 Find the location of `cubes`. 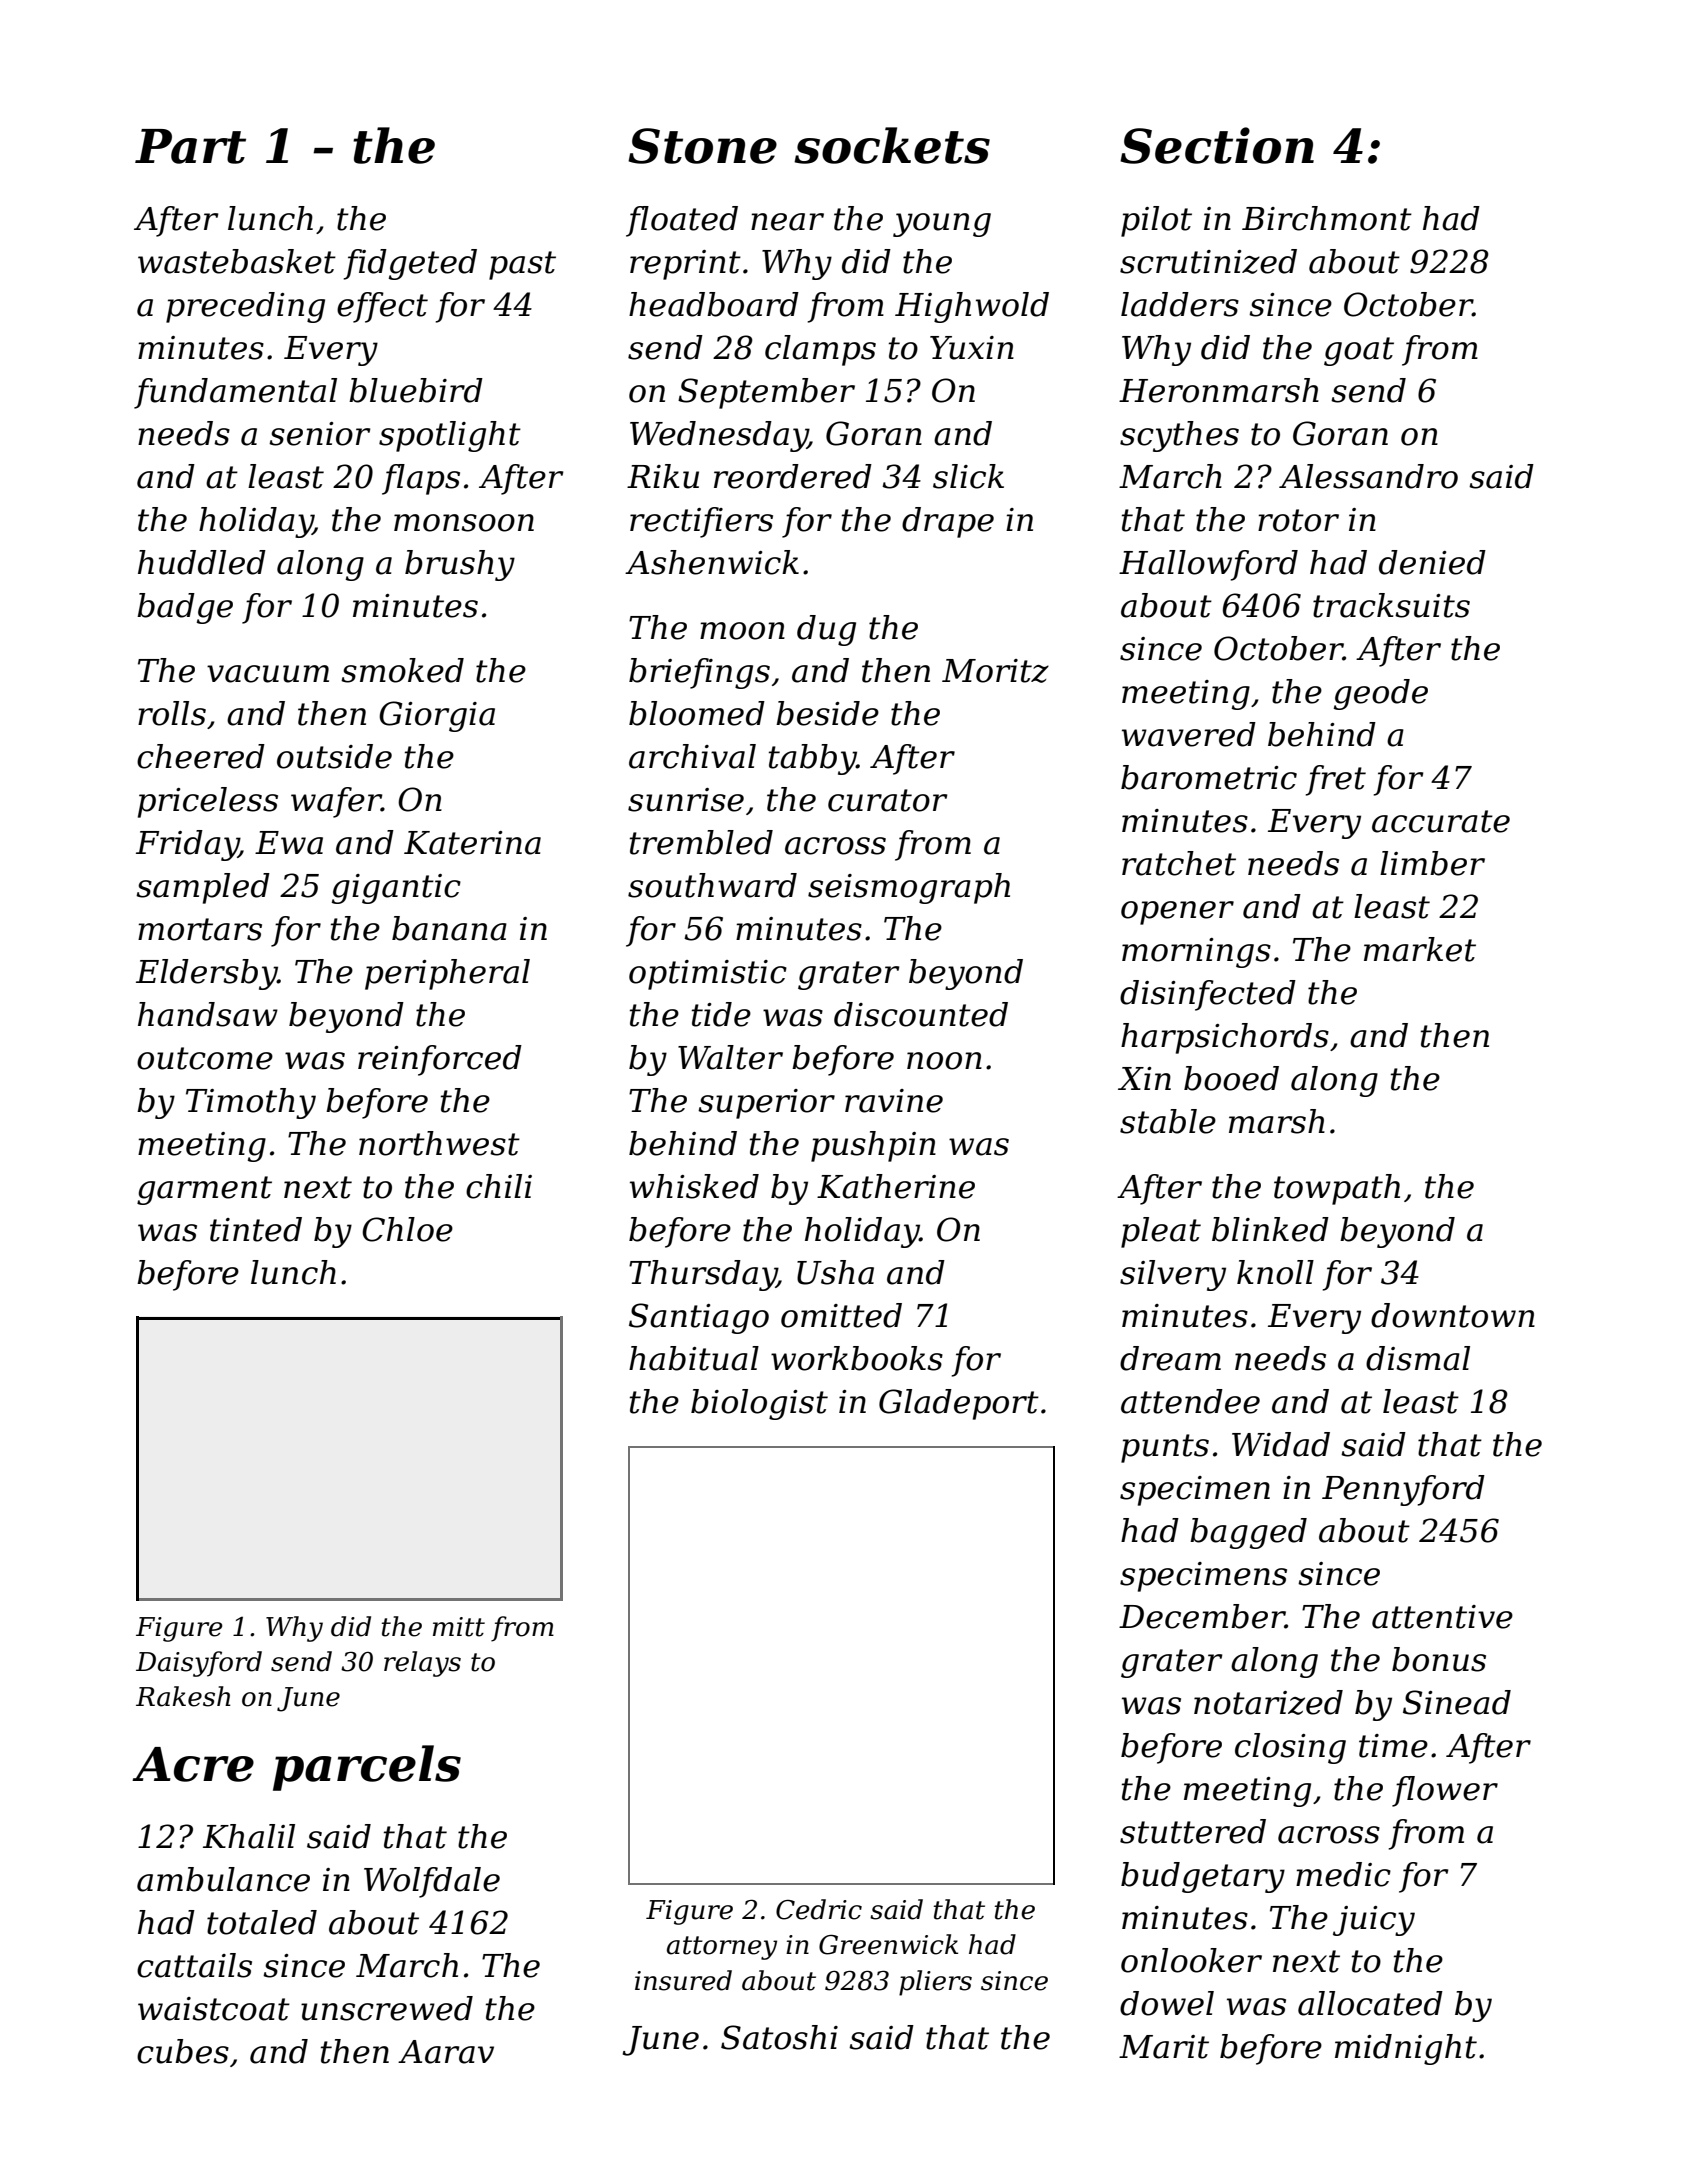

cubes is located at coordinates (183, 2051).
